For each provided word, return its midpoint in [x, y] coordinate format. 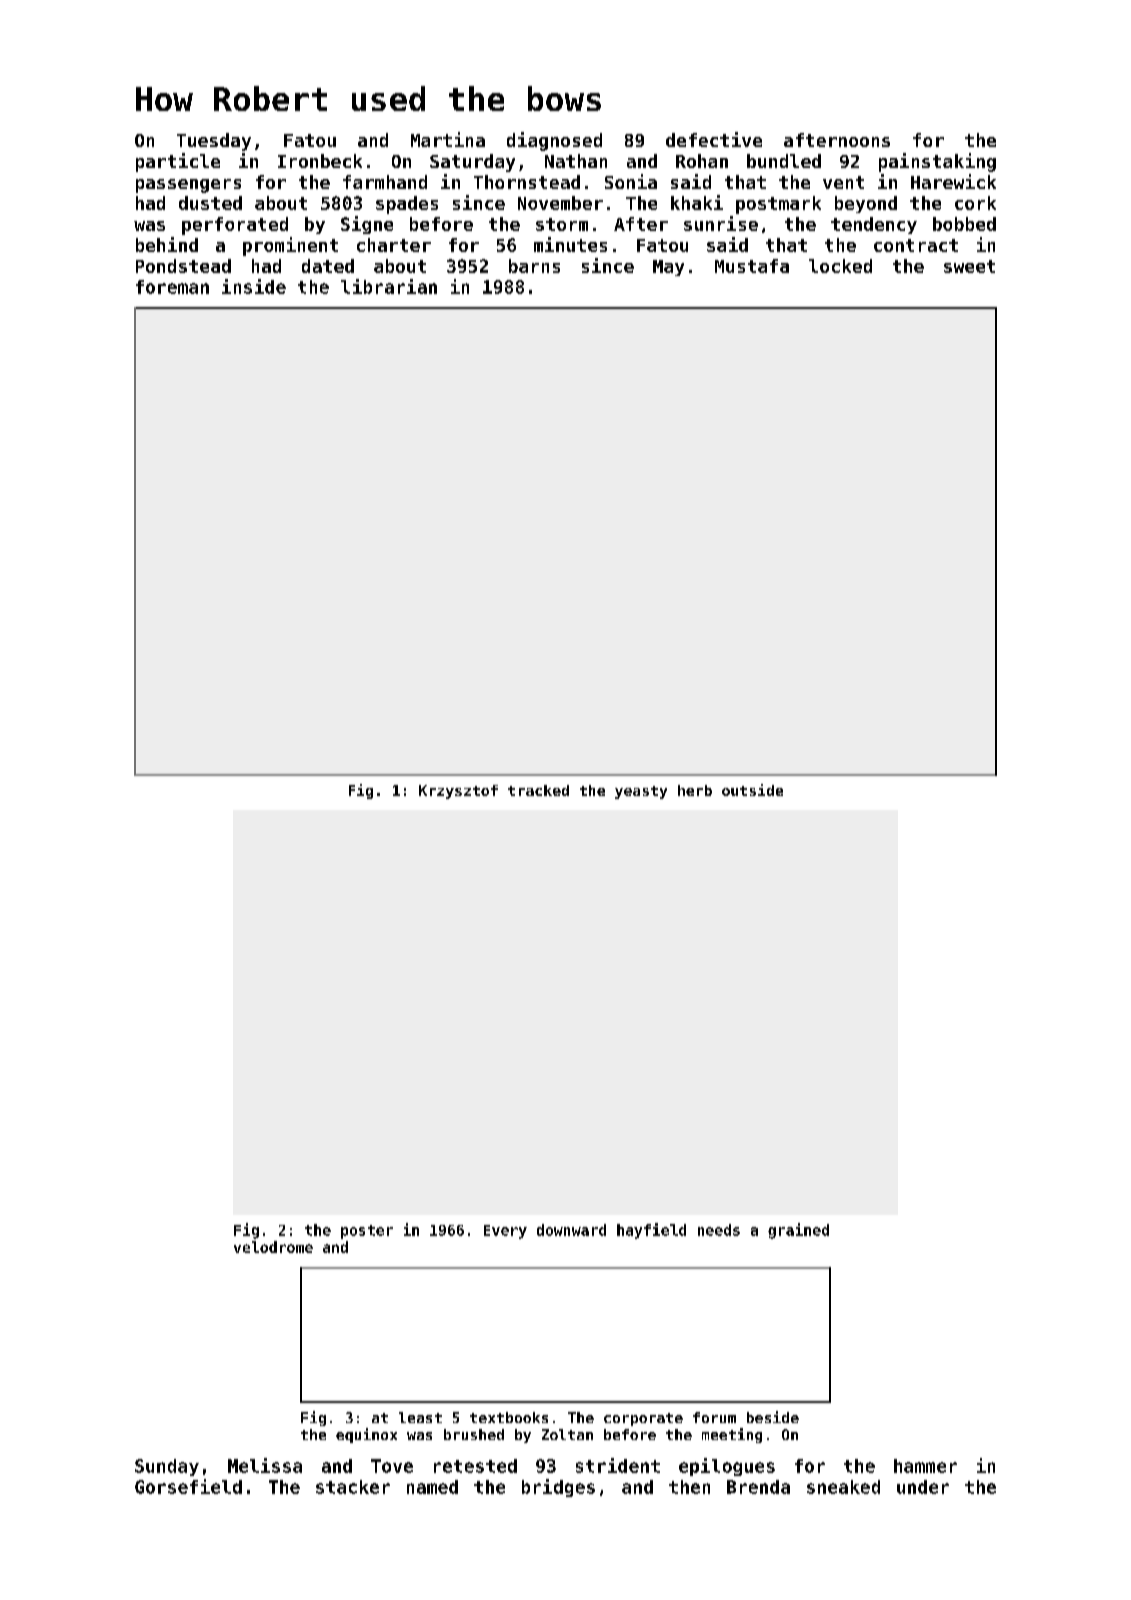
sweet [969, 266]
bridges [558, 1488]
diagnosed [554, 141]
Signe [367, 225]
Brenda [758, 1487]
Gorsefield [188, 1486]
